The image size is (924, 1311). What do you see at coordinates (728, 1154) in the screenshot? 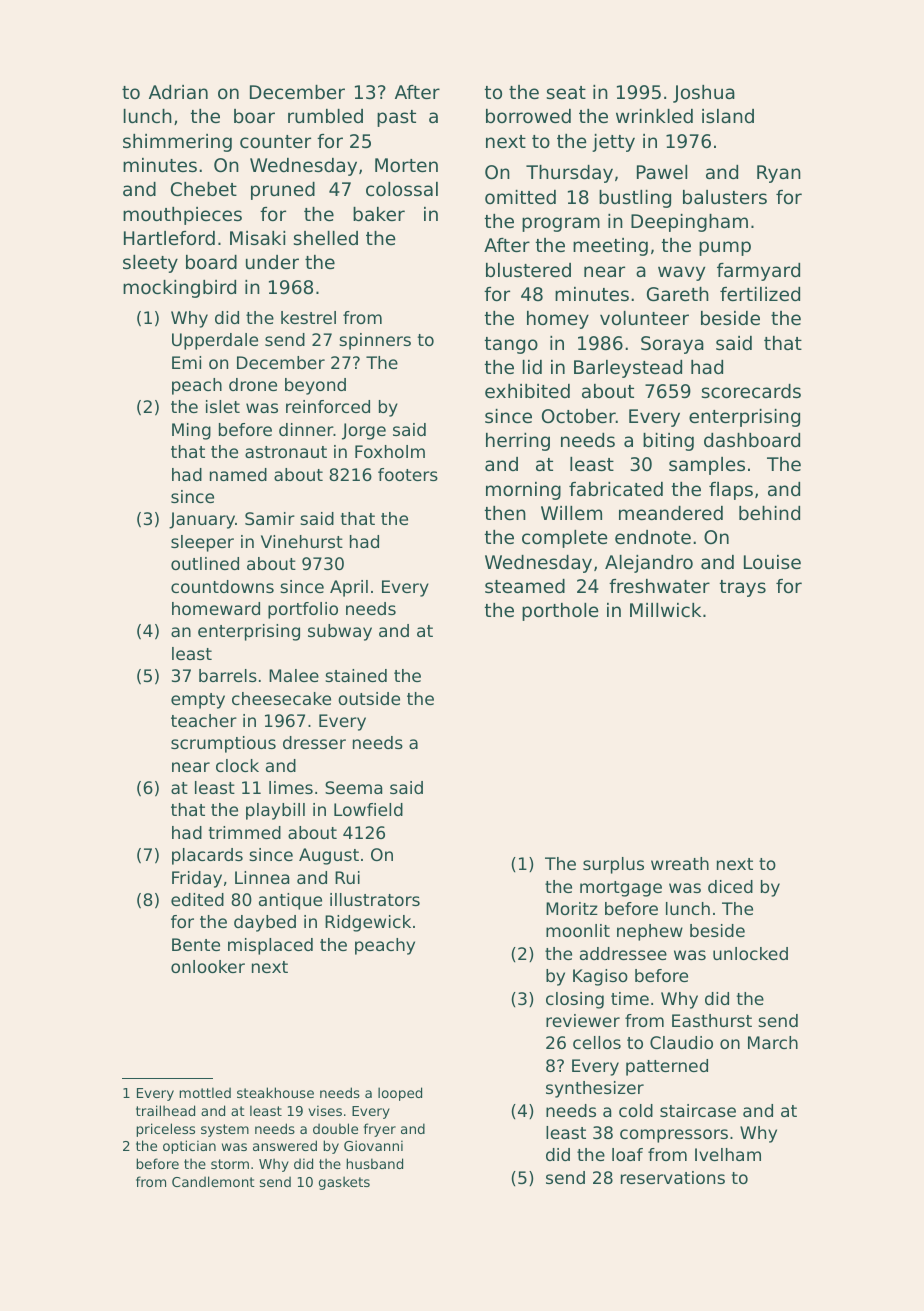
I see `Ivelham` at bounding box center [728, 1154].
